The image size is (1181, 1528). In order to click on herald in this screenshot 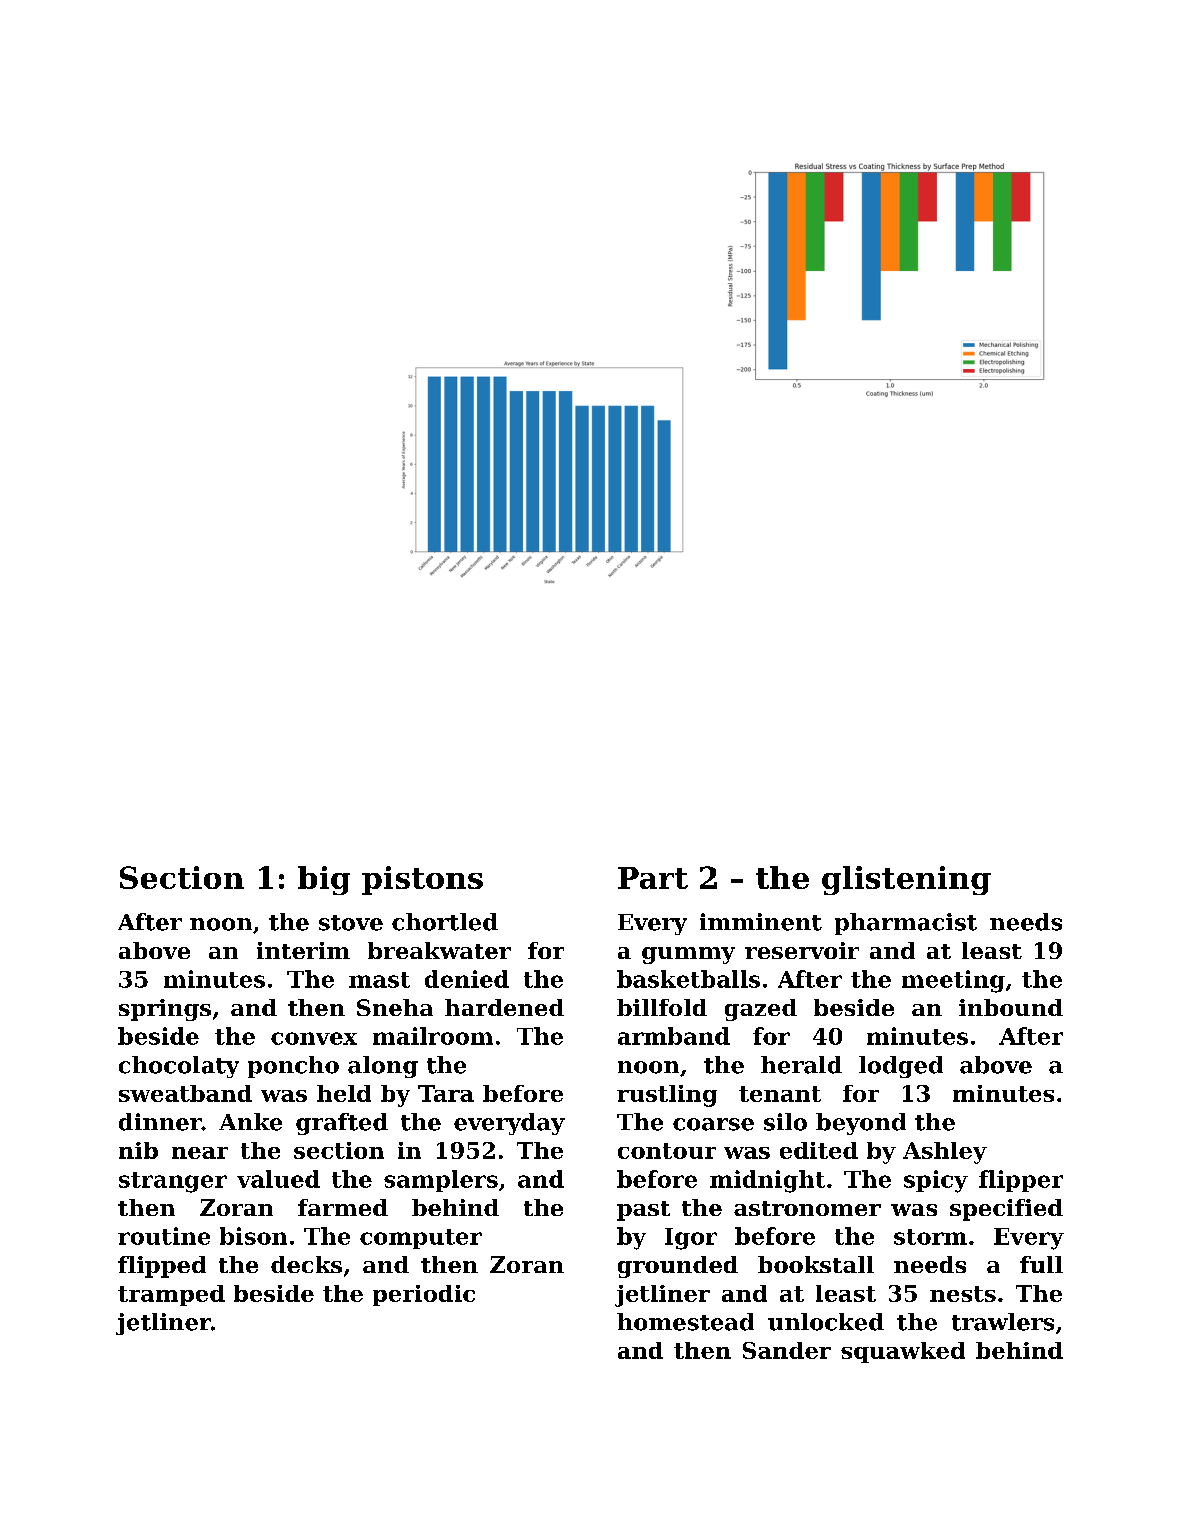, I will do `click(801, 1065)`.
